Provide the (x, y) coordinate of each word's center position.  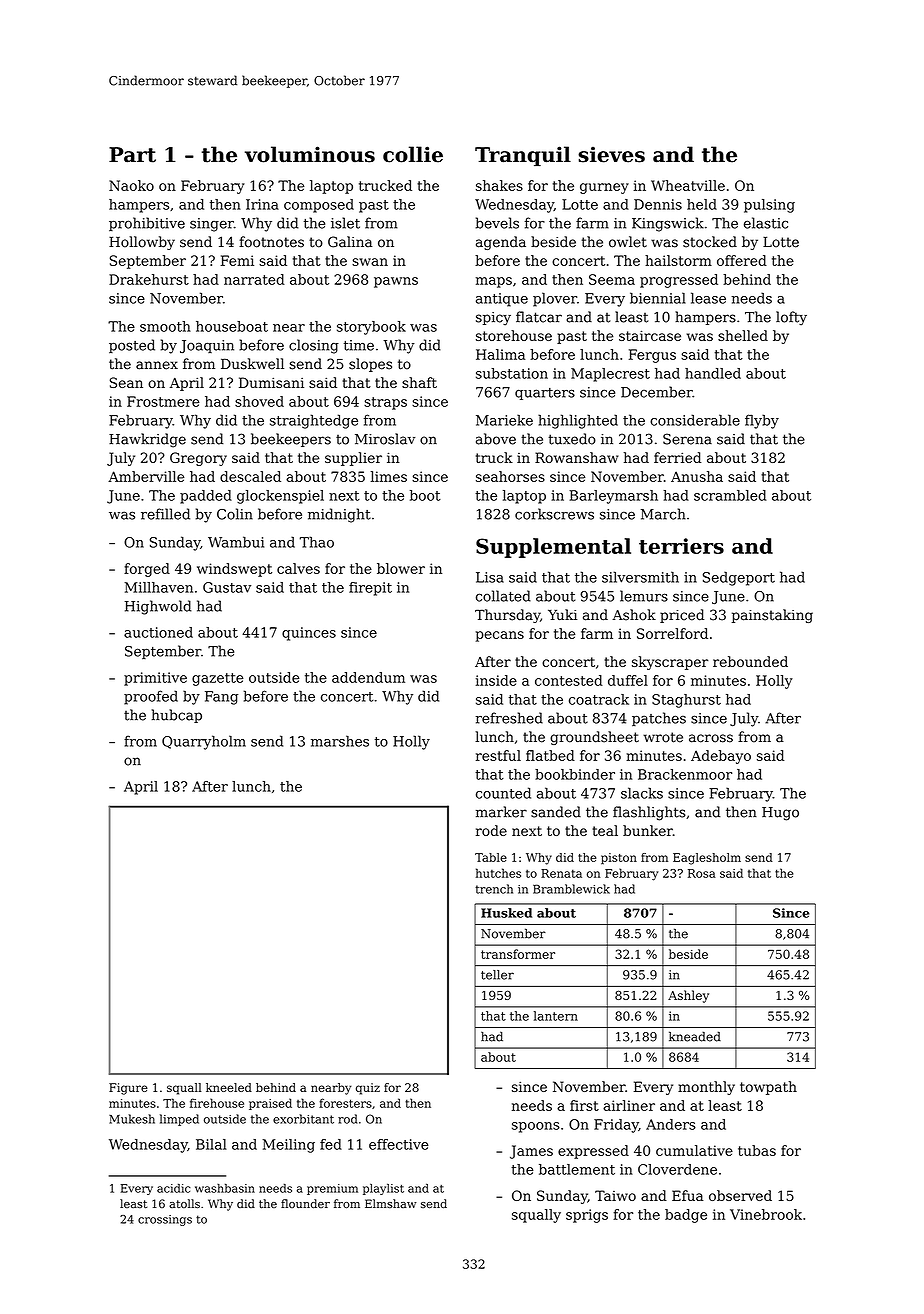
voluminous (310, 154)
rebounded (750, 661)
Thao (317, 542)
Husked (506, 913)
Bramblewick (571, 889)
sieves (611, 154)
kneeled (229, 1087)
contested (569, 680)
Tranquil (523, 156)
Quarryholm (204, 742)
